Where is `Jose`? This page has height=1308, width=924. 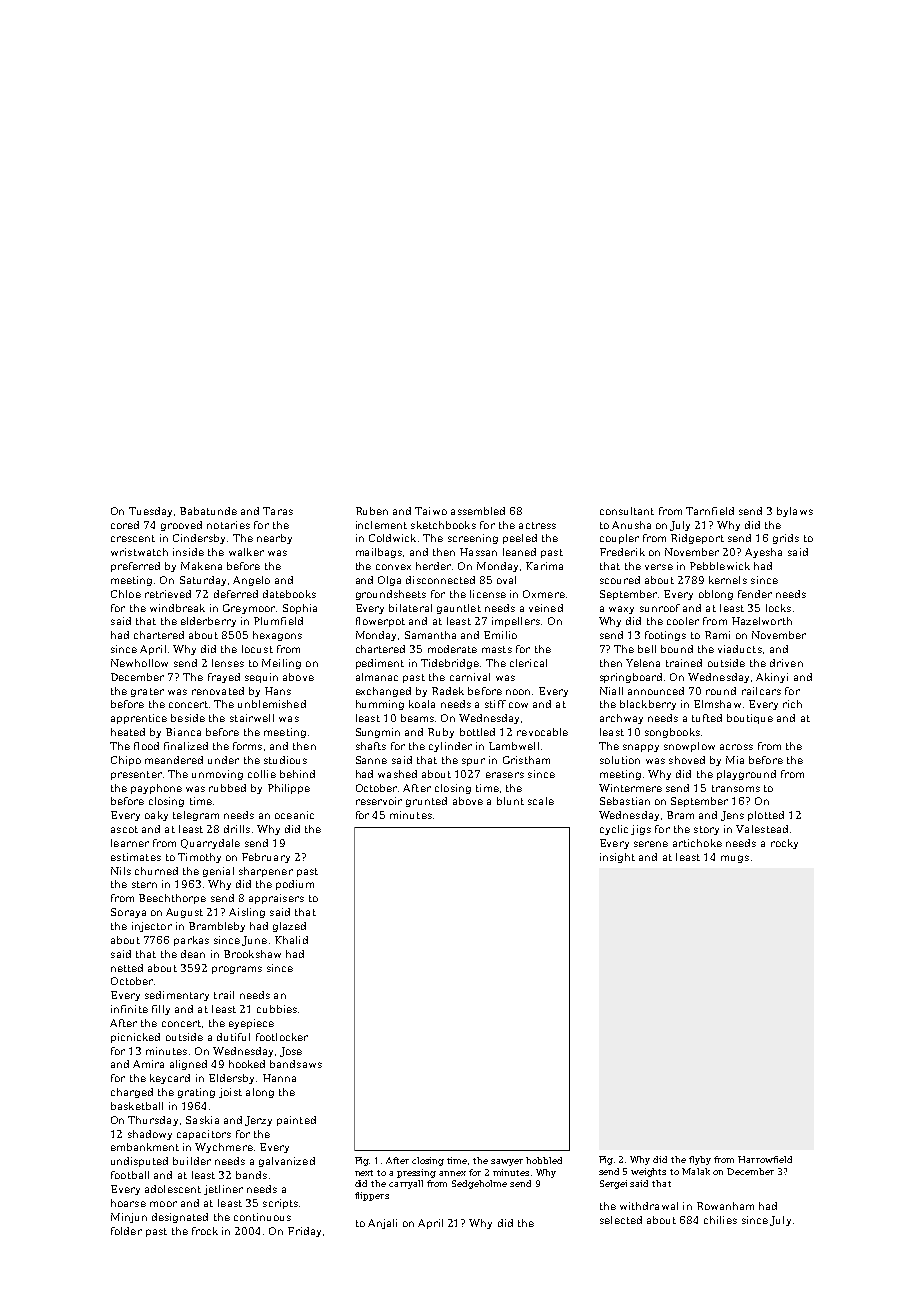 Jose is located at coordinates (291, 1052).
